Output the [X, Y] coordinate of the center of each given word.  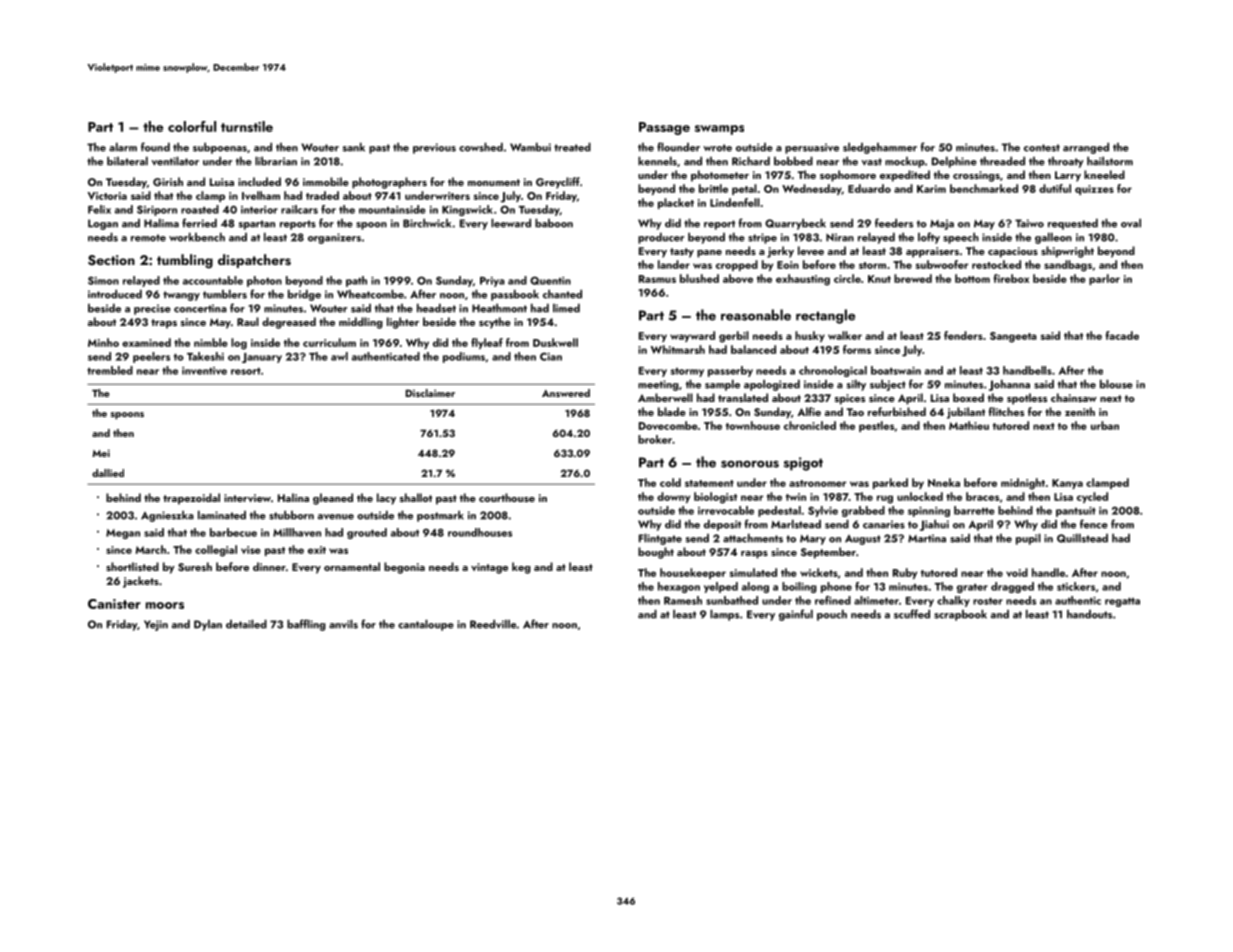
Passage [664, 128]
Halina [293, 497]
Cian [551, 356]
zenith [1080, 411]
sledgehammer [880, 148]
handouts [1089, 614]
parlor [1104, 279]
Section [111, 260]
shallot [416, 497]
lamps [724, 615]
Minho [103, 342]
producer [661, 238]
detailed [246, 624]
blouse [1116, 384]
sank [353, 147]
